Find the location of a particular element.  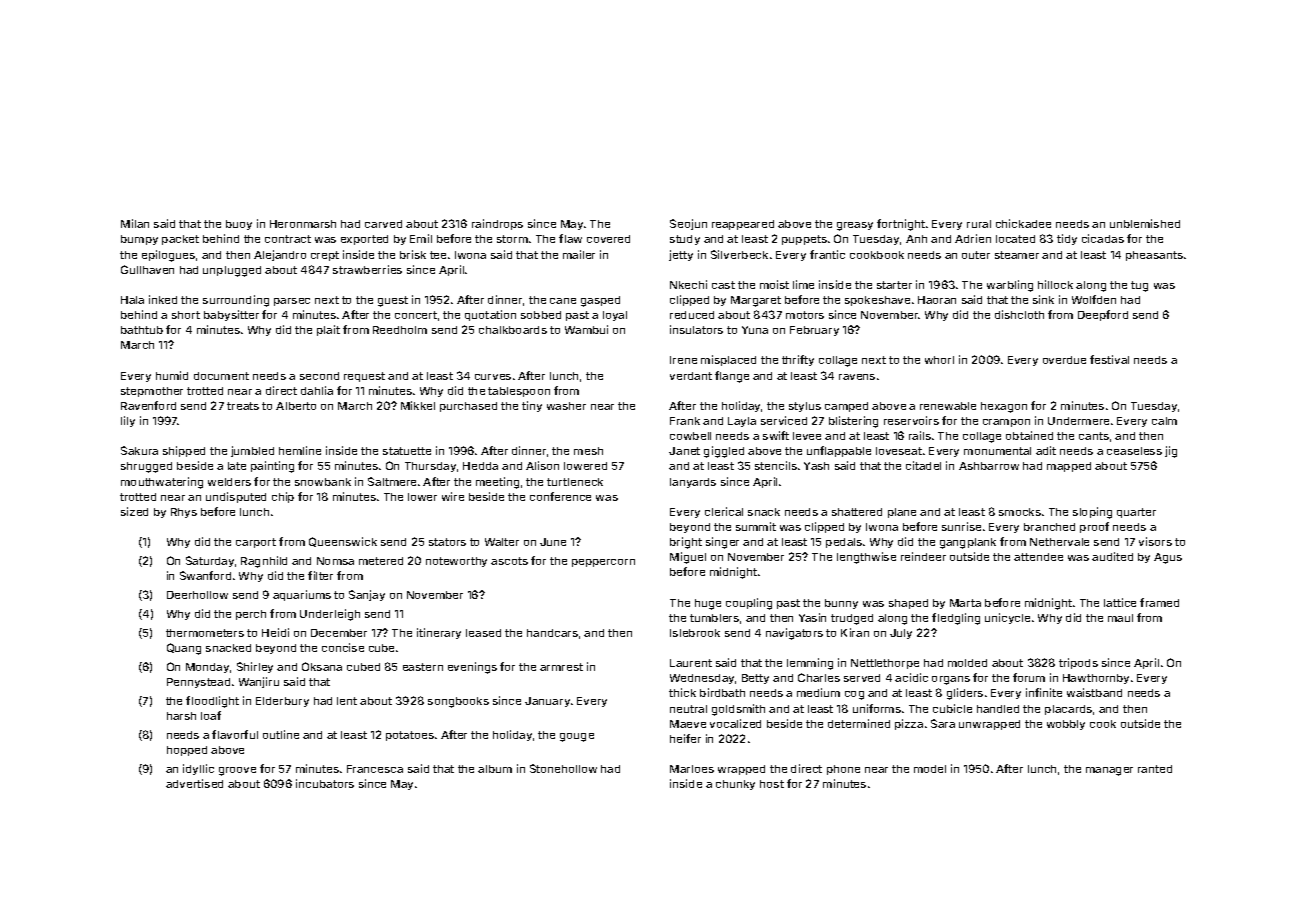

sloping is located at coordinates (1092, 513).
